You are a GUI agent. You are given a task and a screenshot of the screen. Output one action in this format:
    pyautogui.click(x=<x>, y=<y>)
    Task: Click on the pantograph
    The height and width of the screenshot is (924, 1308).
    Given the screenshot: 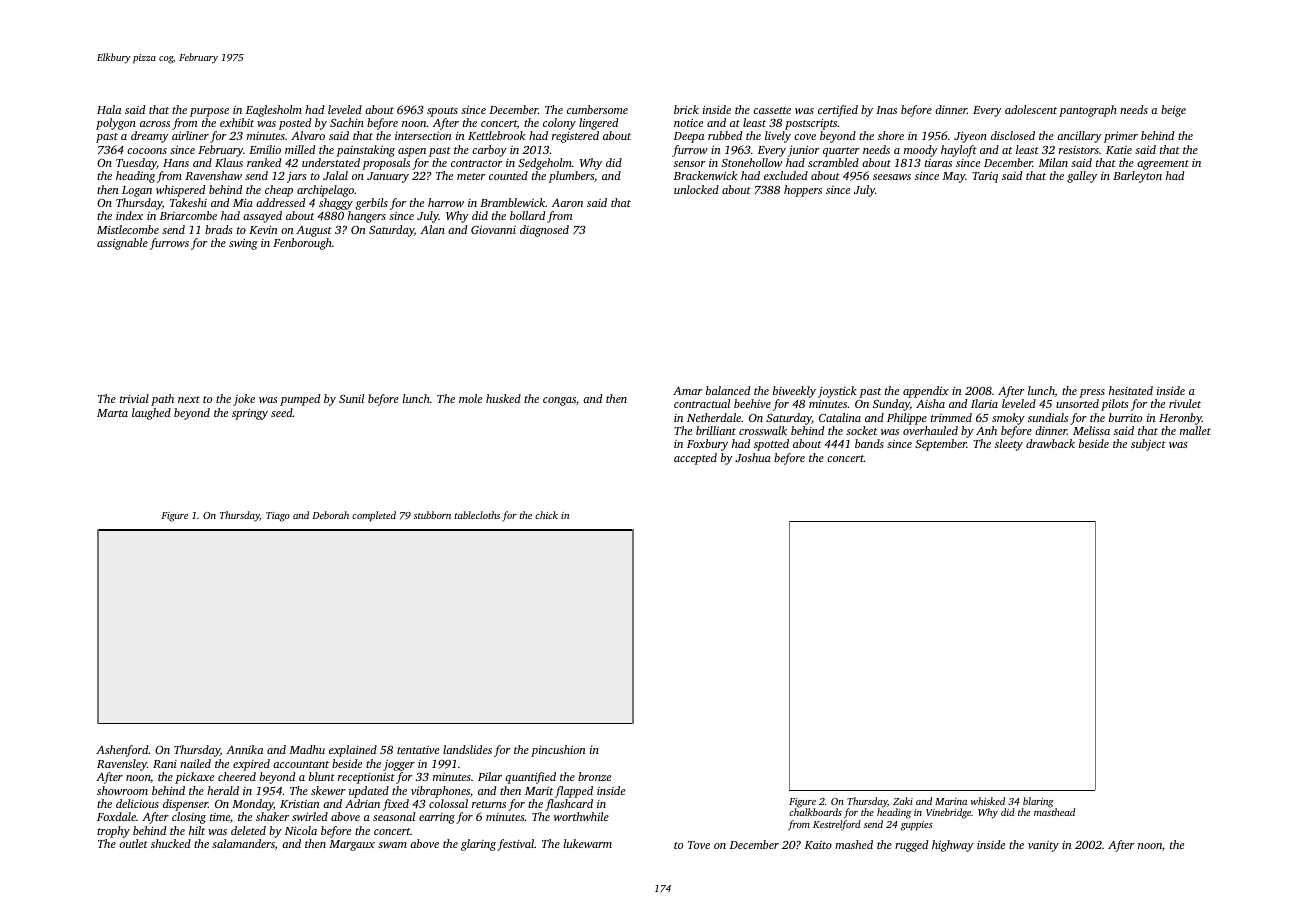 What is the action you would take?
    pyautogui.click(x=1088, y=111)
